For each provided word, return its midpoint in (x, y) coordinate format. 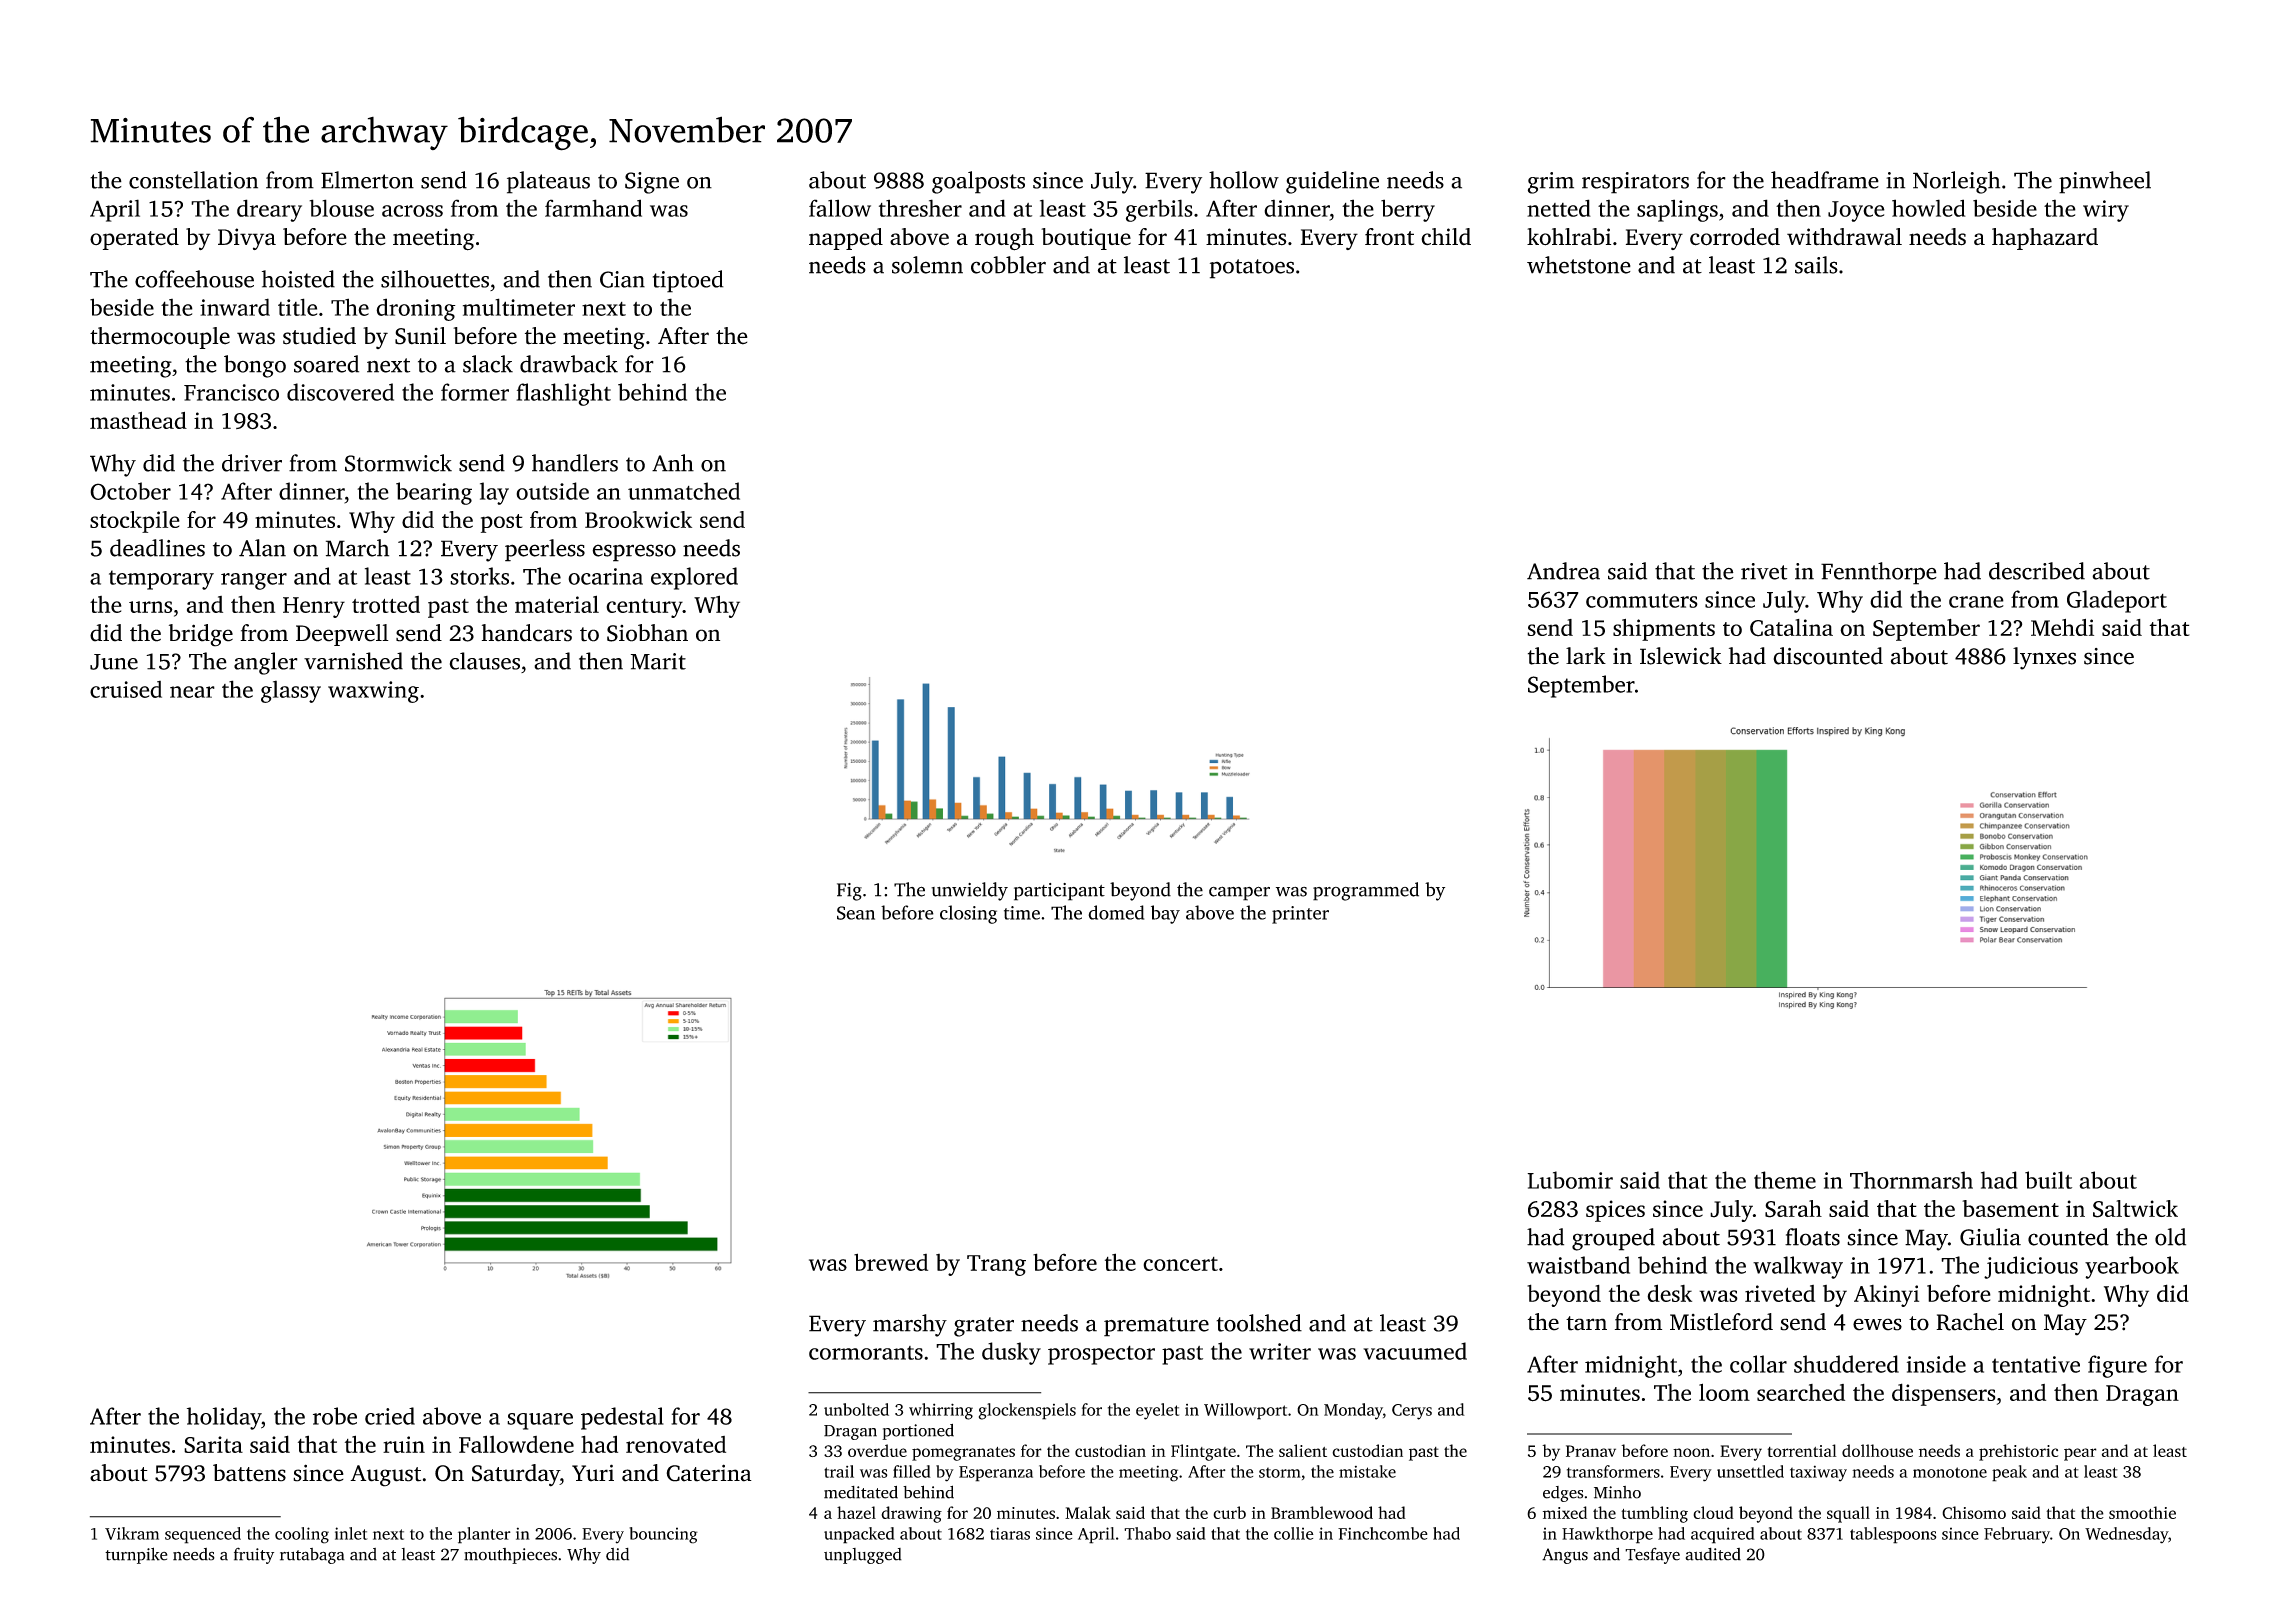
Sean (856, 913)
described (2037, 571)
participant (1059, 892)
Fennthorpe (1879, 573)
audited (1713, 1554)
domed (1116, 912)
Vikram (132, 1533)
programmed (1366, 891)
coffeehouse (194, 279)
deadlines (157, 548)
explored (694, 578)
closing (968, 914)
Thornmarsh (1911, 1180)
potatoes (1252, 269)
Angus (1565, 1556)
